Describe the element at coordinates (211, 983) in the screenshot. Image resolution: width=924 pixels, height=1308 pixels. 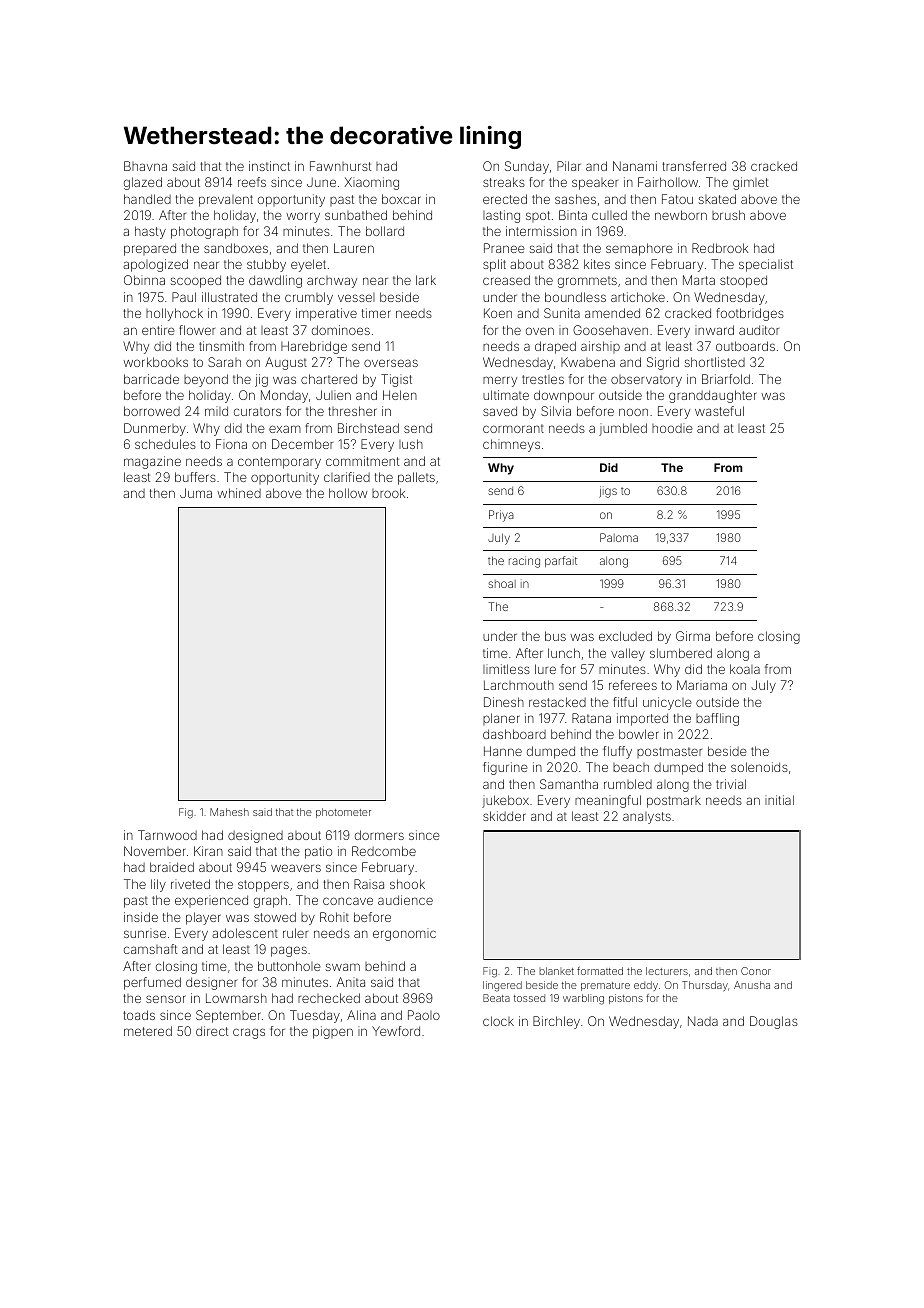
I see `designer` at that location.
